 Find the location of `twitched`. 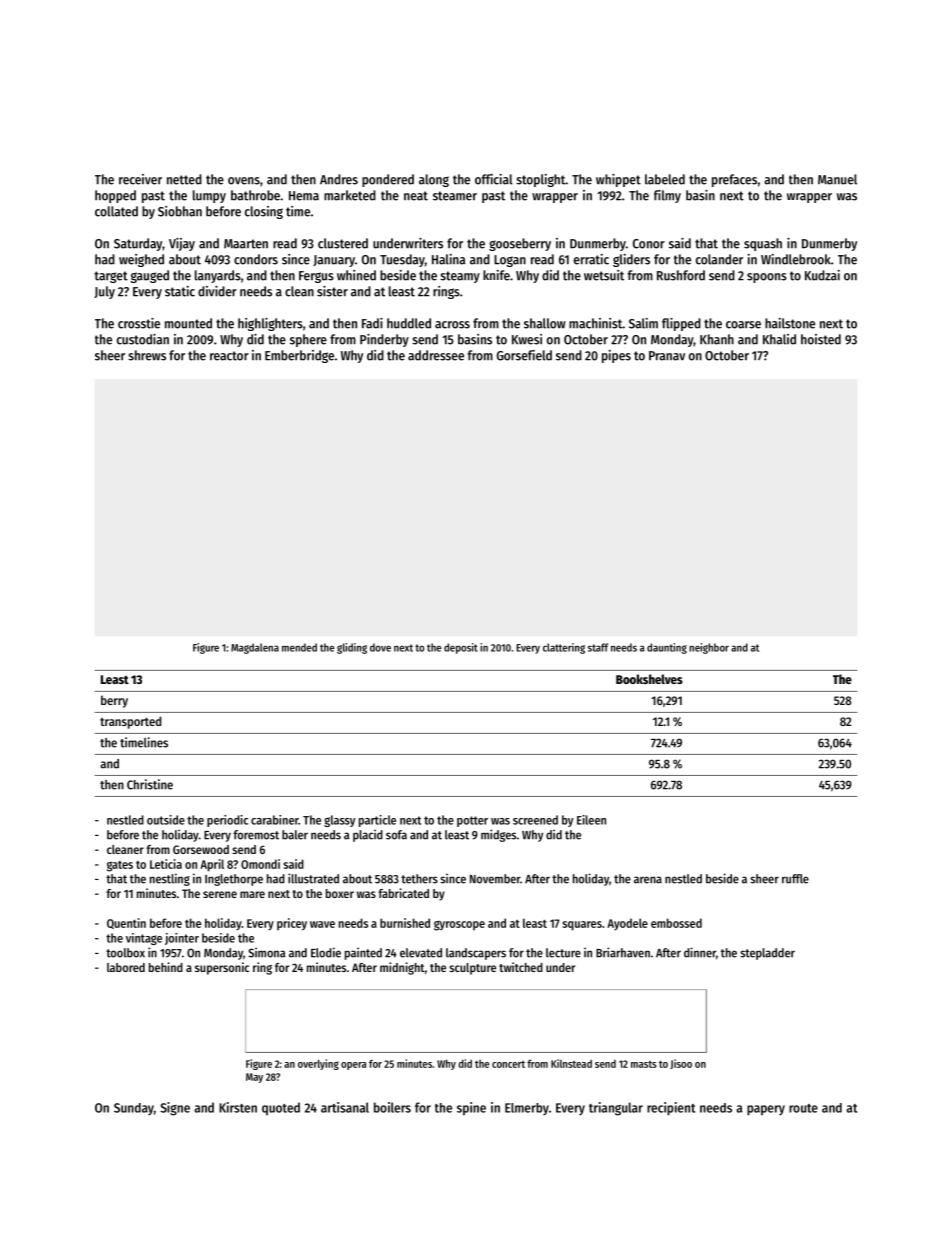

twitched is located at coordinates (521, 967).
